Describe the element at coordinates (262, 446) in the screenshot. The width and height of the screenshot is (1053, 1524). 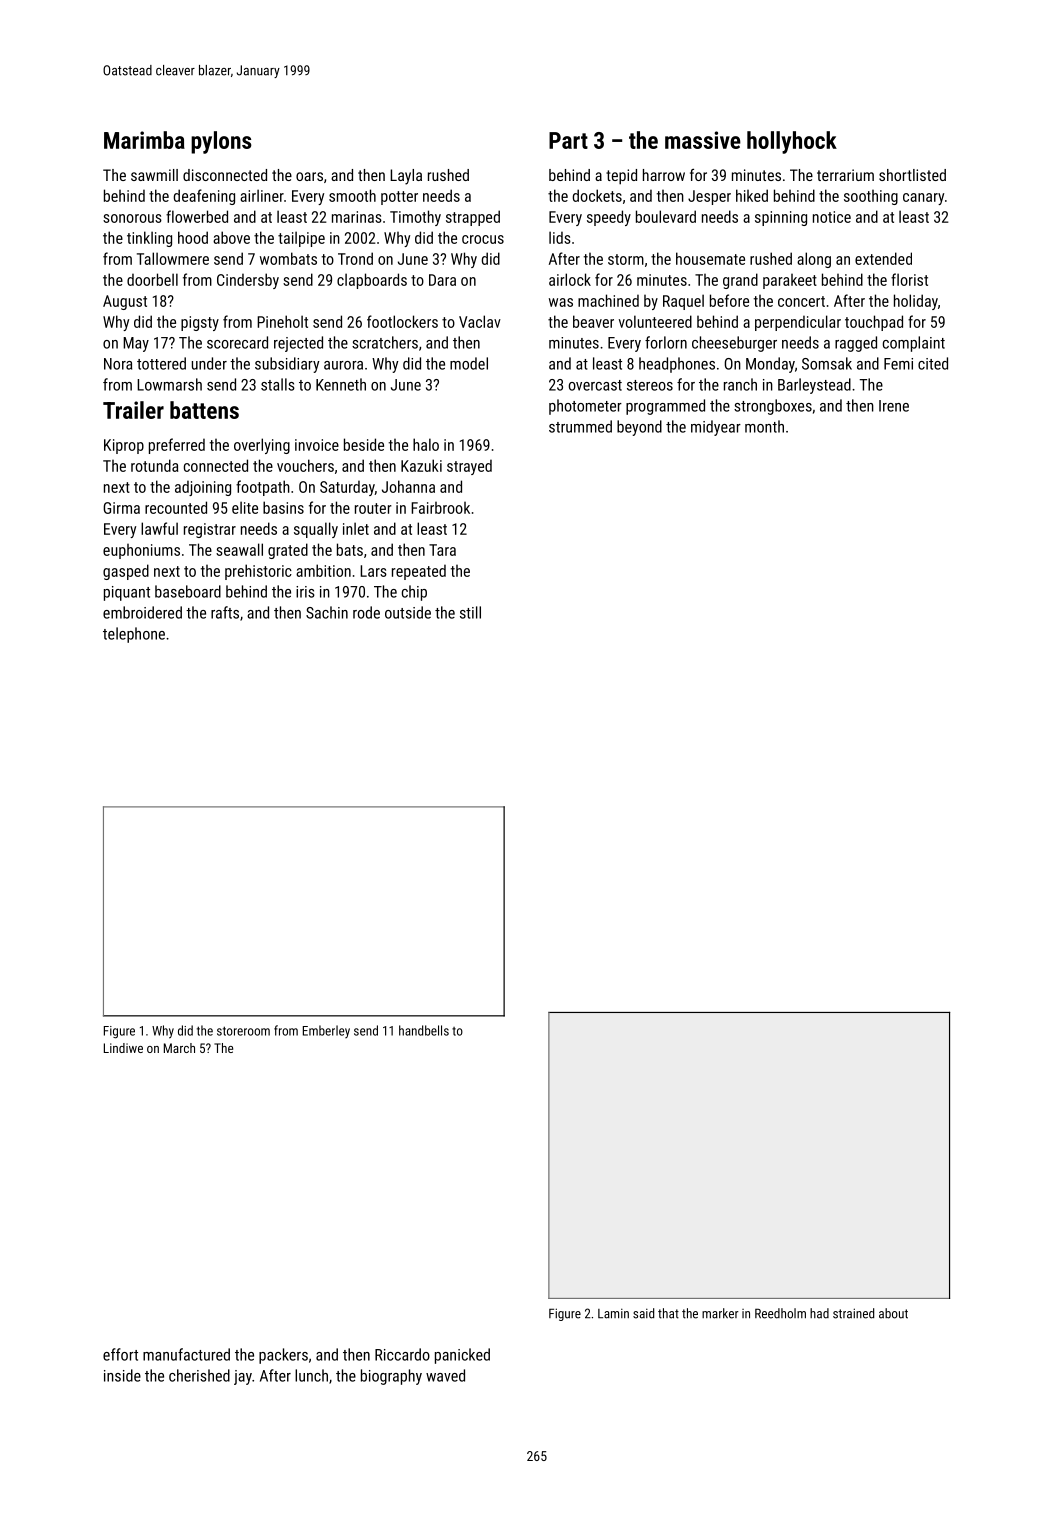
I see `overlying` at that location.
